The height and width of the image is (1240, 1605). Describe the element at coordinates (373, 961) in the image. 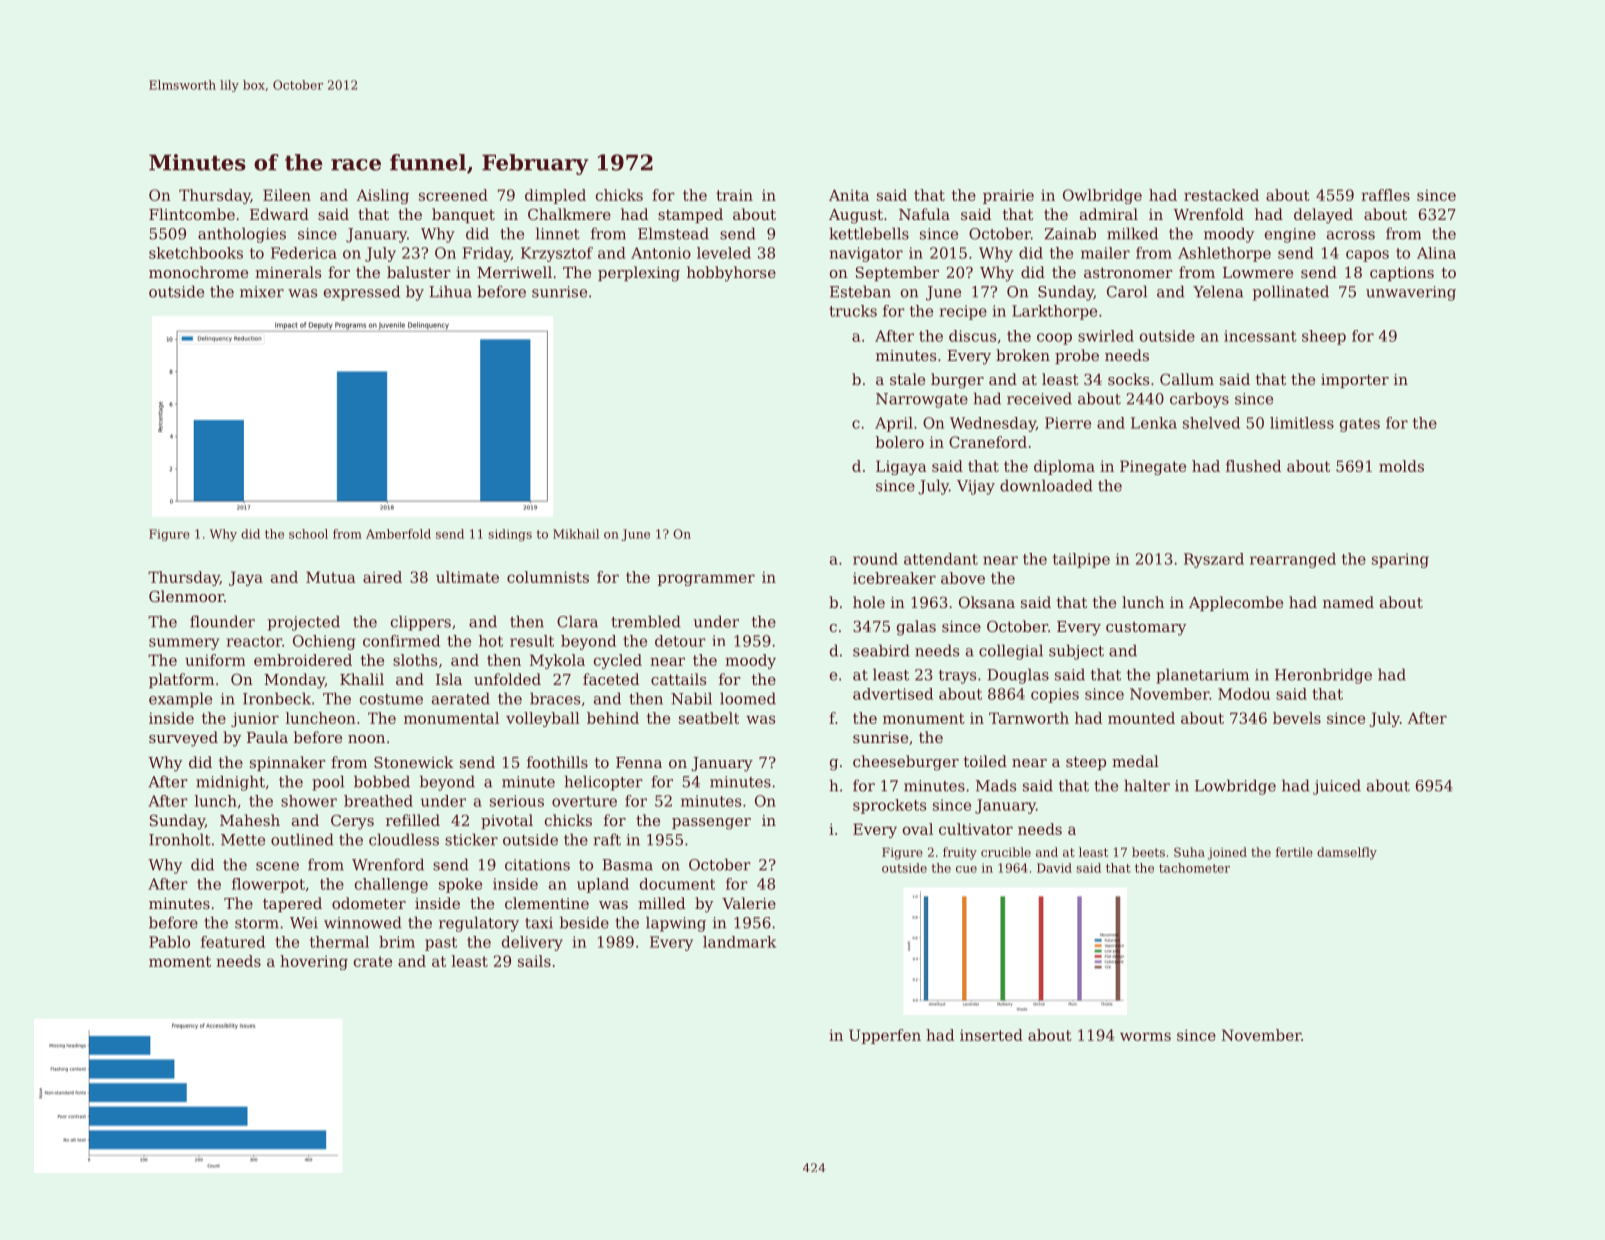

I see `crate` at that location.
